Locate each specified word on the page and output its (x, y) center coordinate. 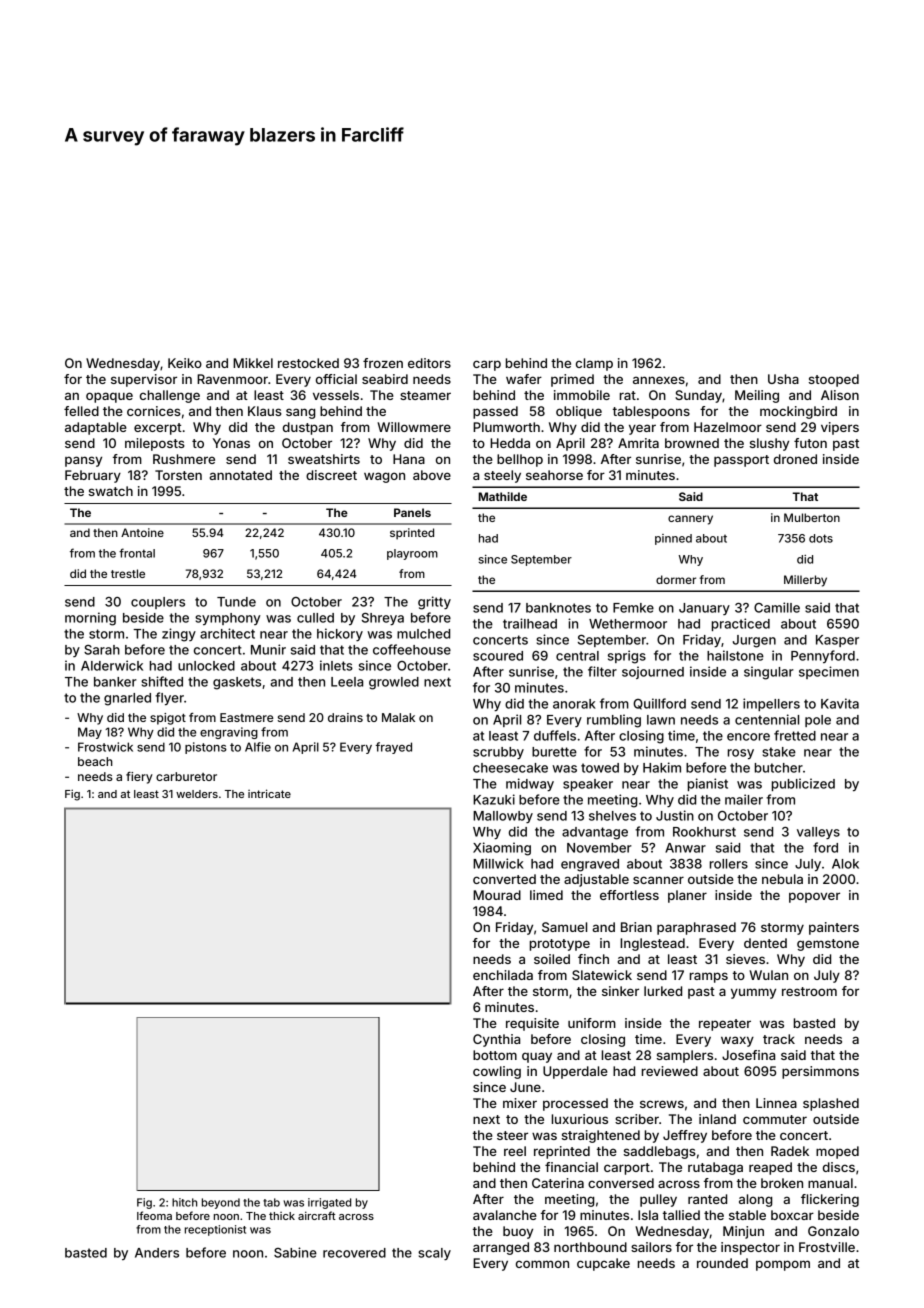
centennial (767, 719)
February (93, 476)
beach (95, 761)
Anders (157, 1253)
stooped (834, 380)
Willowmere (414, 427)
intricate (269, 793)
